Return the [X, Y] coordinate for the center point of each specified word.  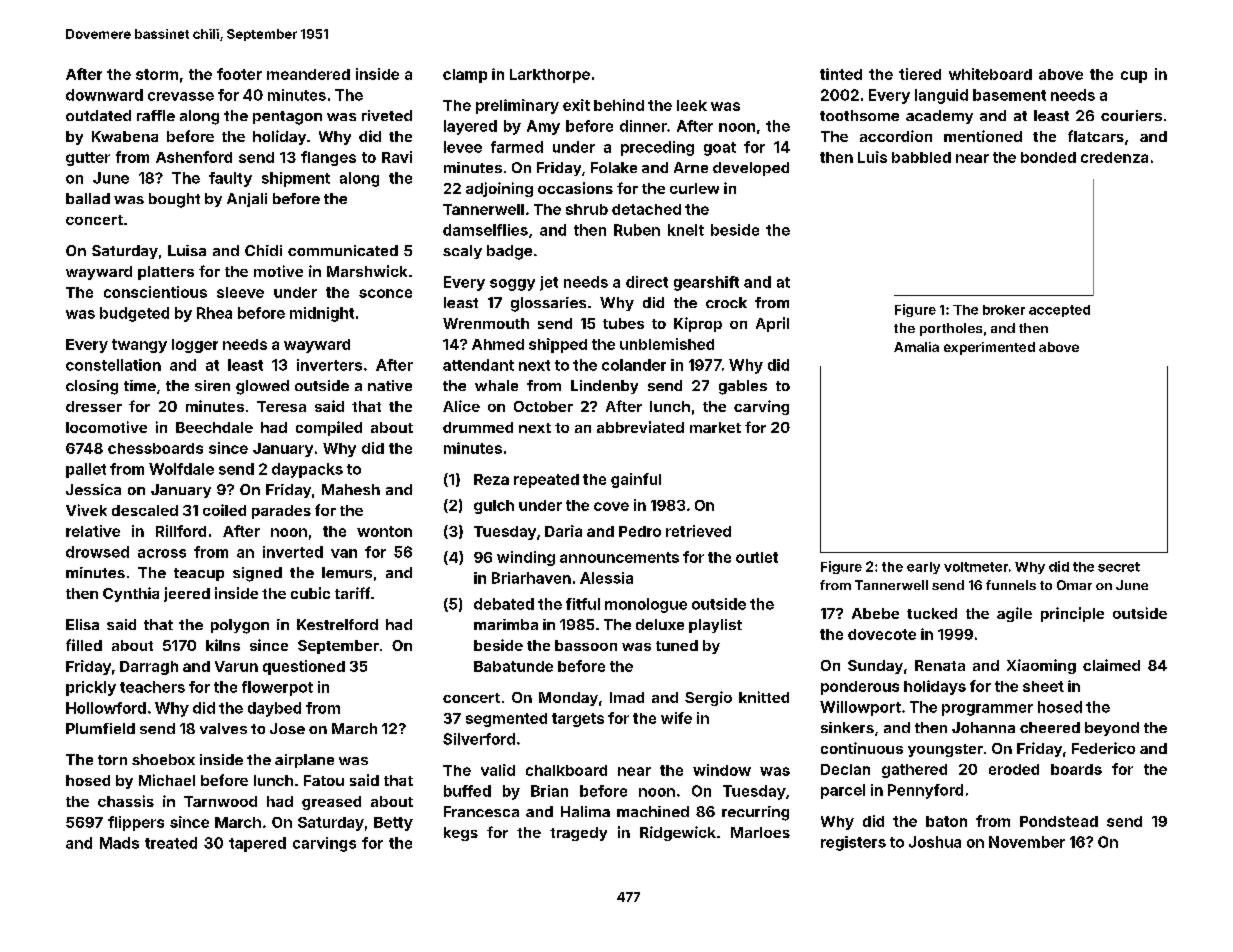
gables [743, 387]
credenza [1114, 157]
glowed [262, 387]
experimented [989, 348]
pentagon [287, 118]
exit [576, 105]
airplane [304, 761]
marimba [506, 624]
